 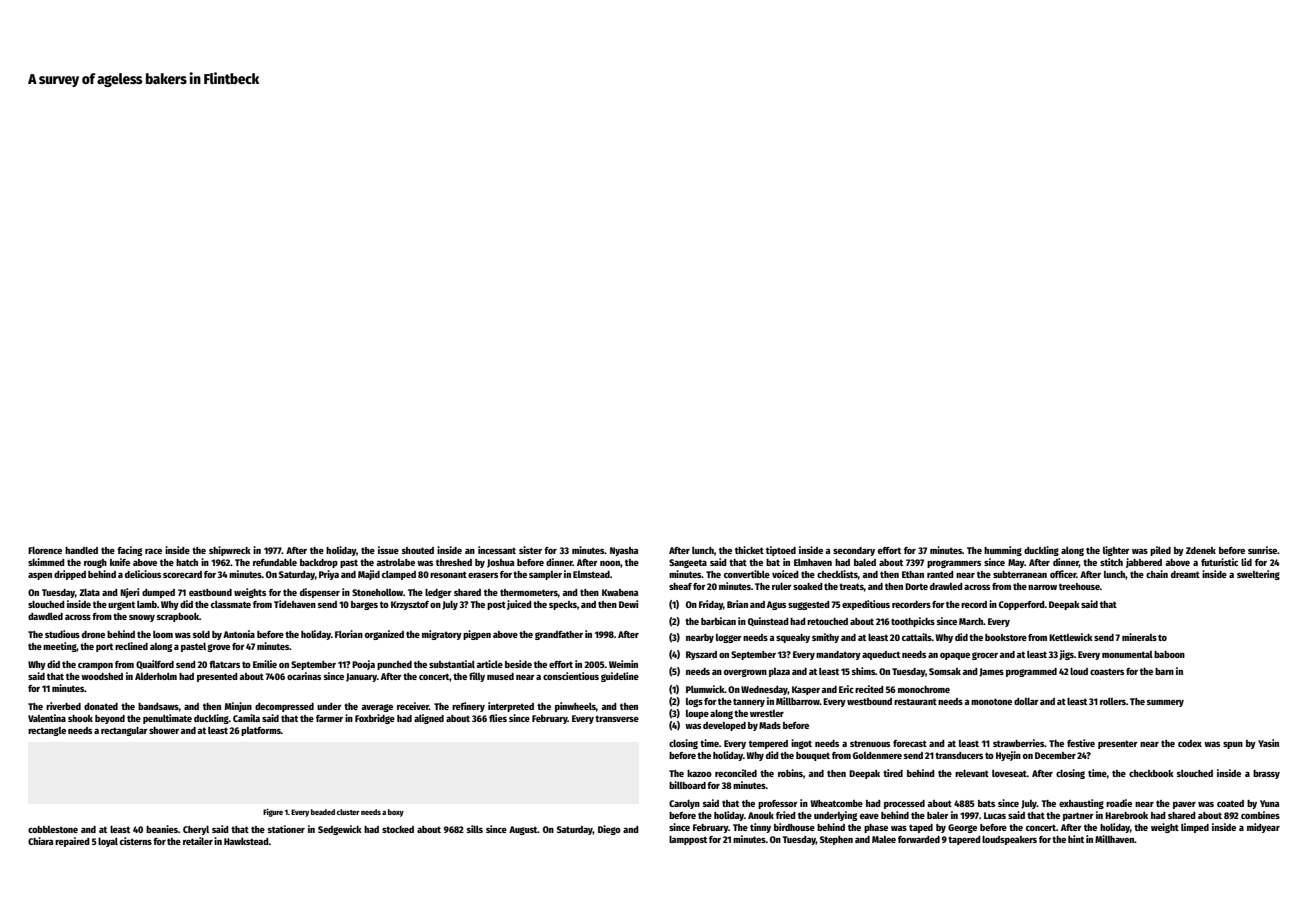 I want to click on rectangular, so click(x=124, y=731).
